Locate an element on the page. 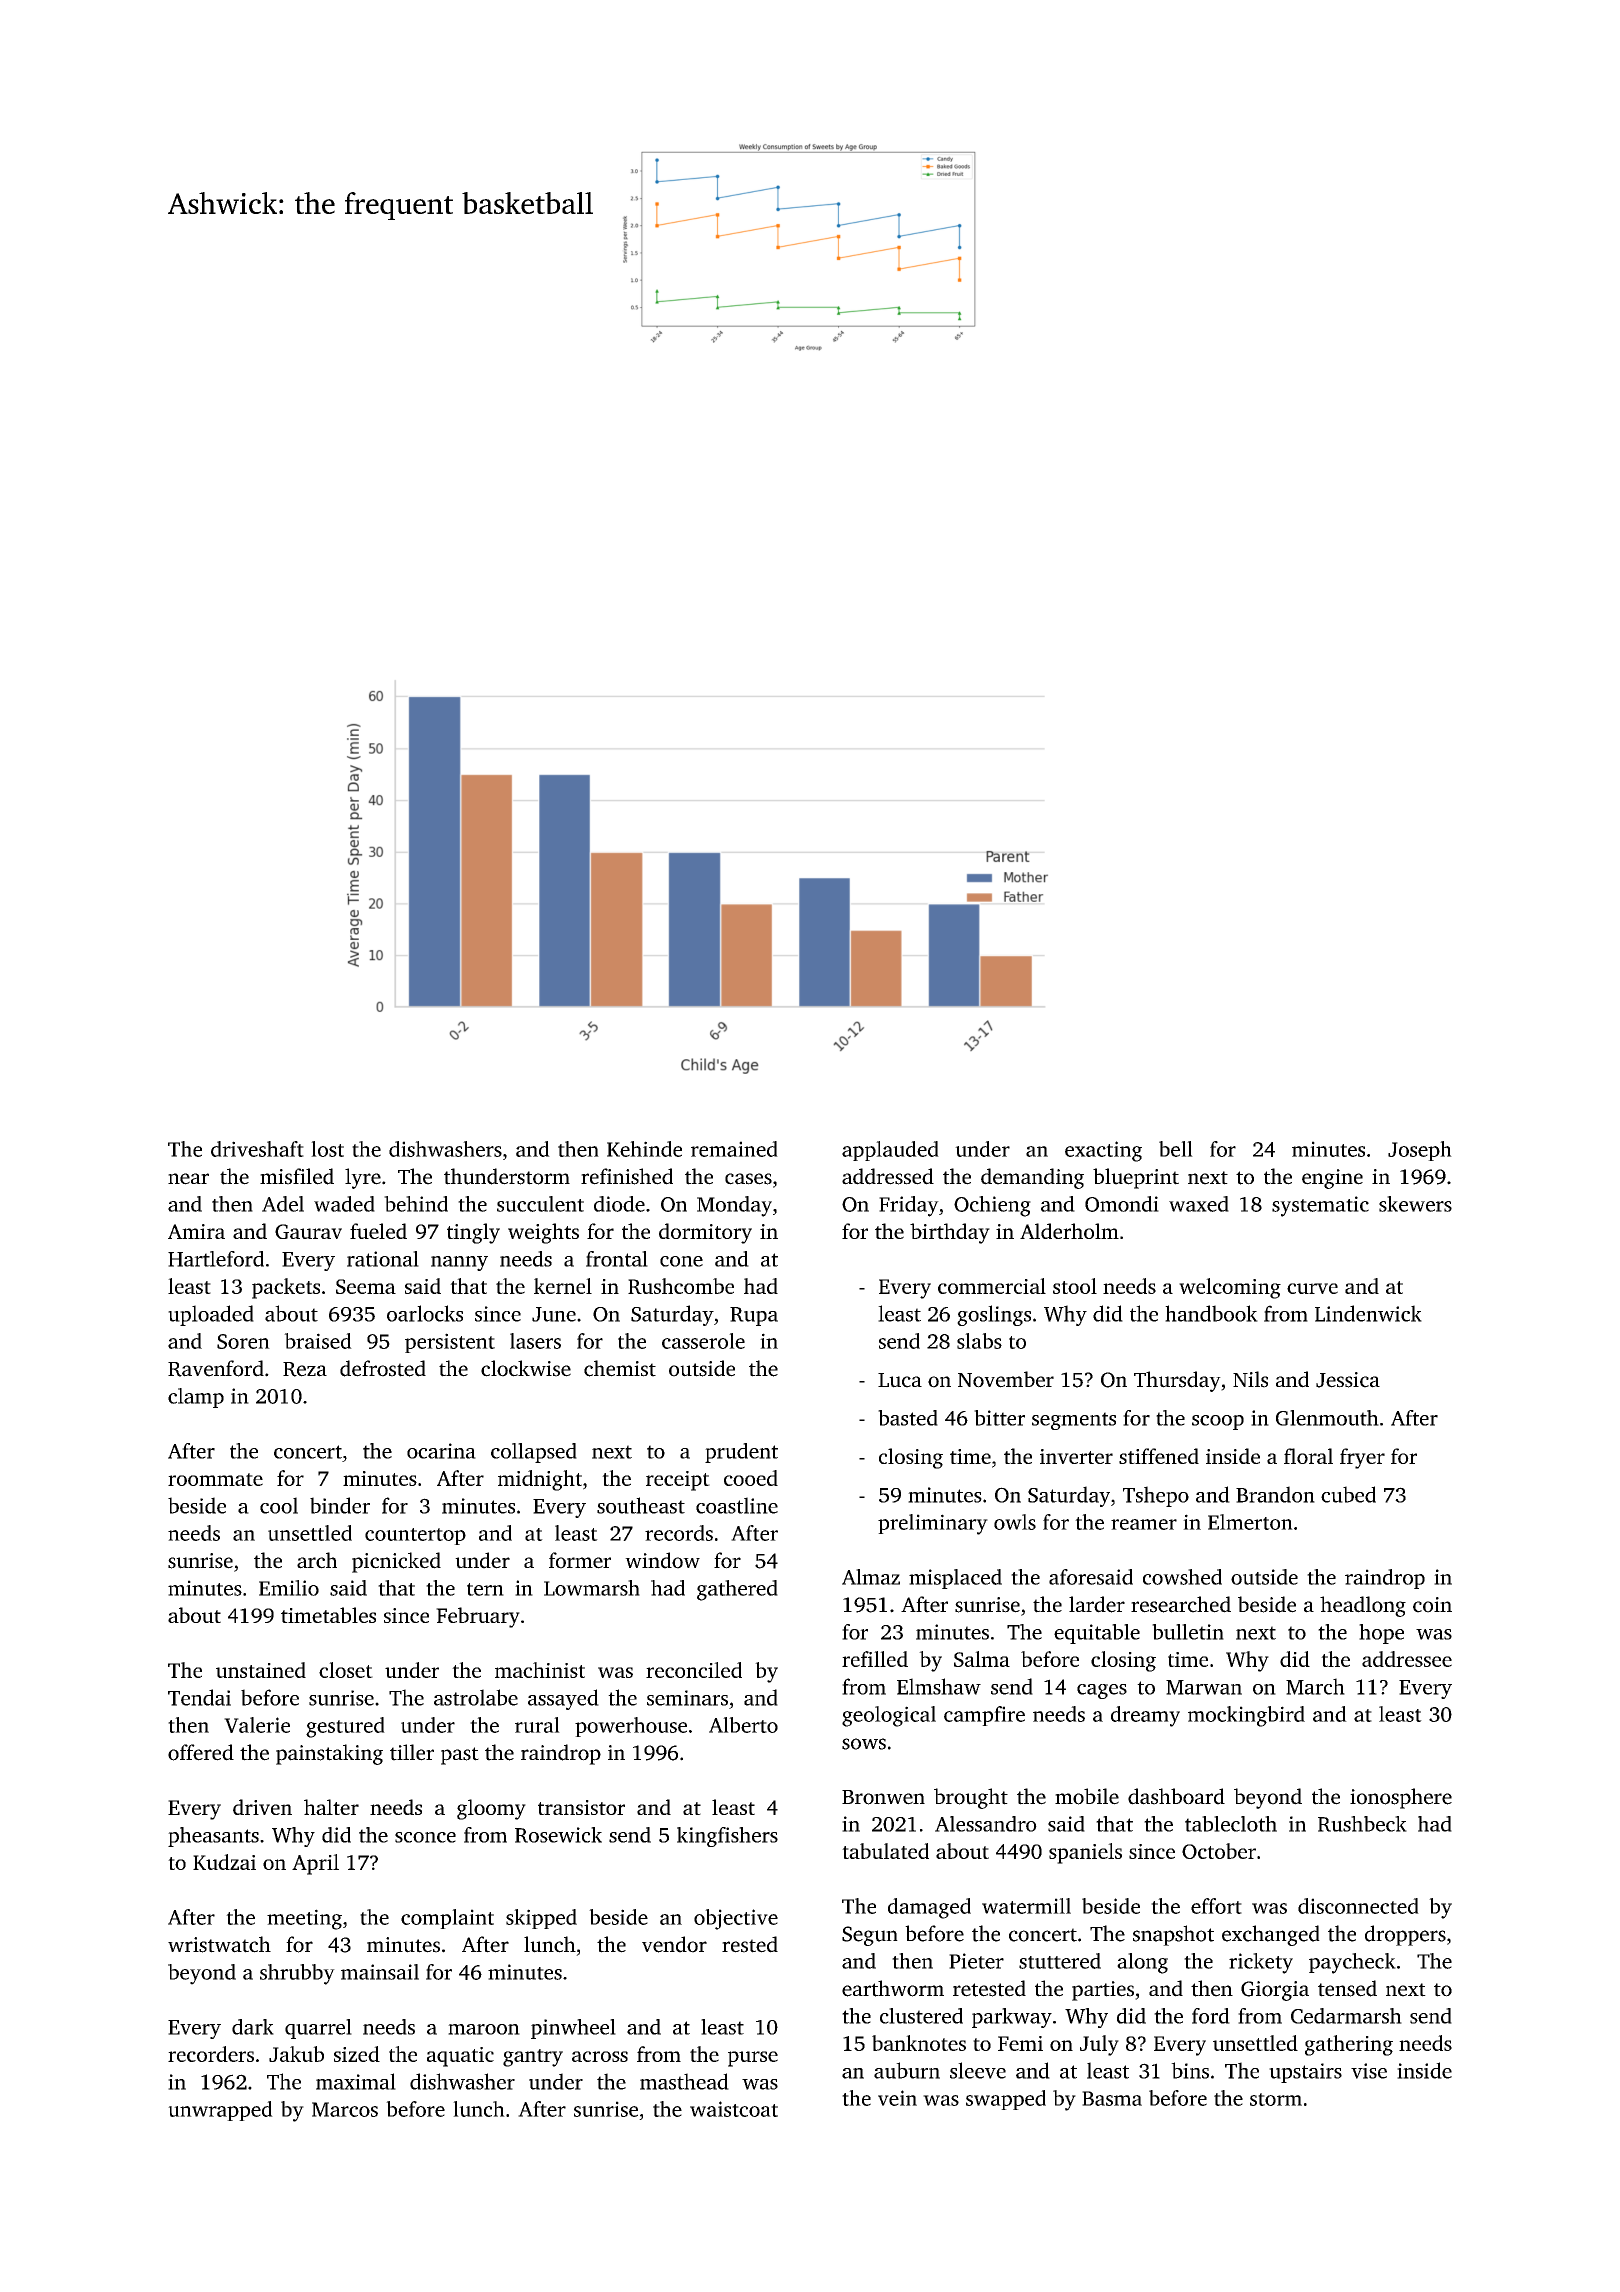  unwrapped is located at coordinates (220, 2111).
